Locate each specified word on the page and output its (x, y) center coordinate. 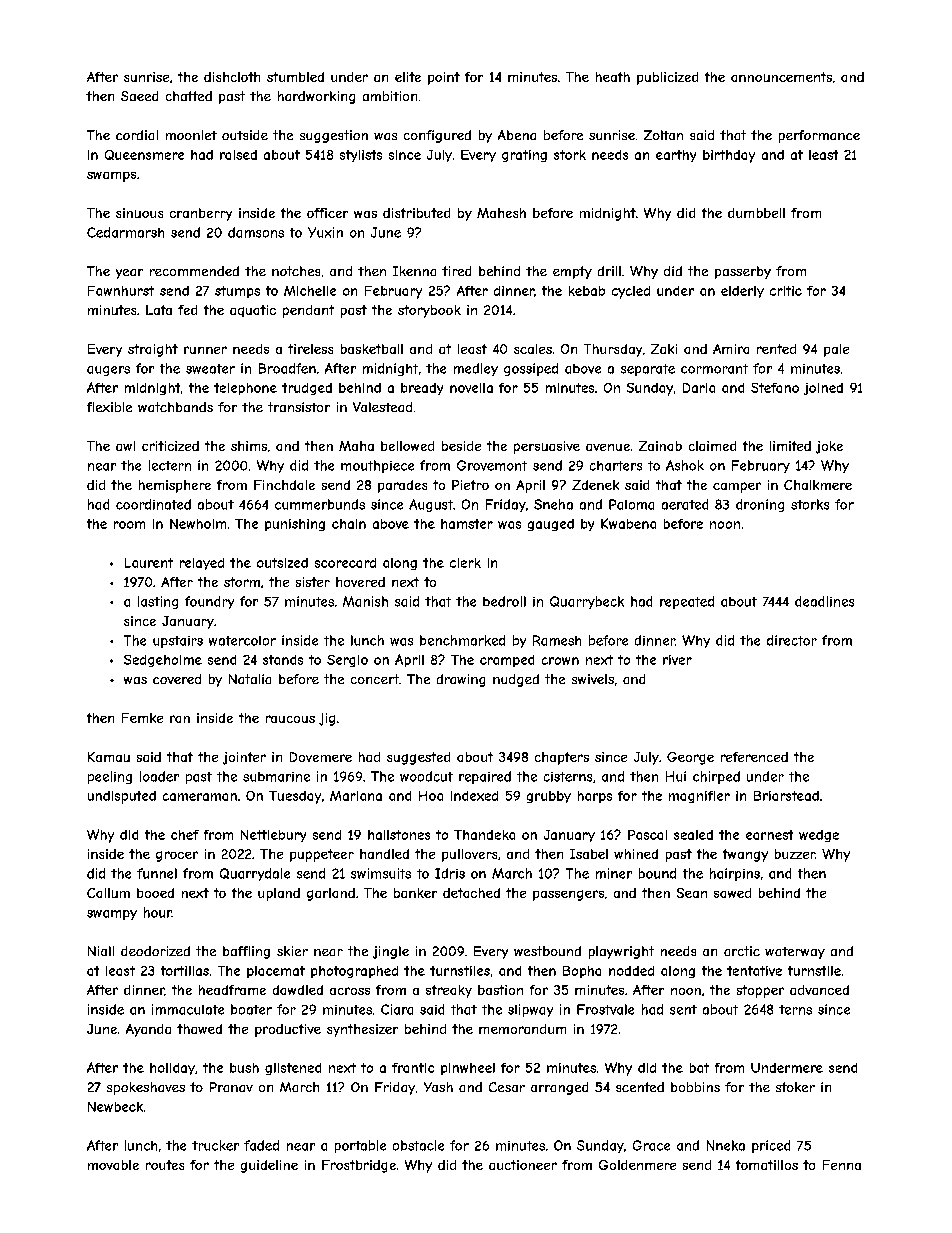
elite (408, 77)
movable (113, 1165)
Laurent (149, 563)
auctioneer (523, 1165)
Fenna (842, 1165)
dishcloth (232, 77)
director (792, 640)
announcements (781, 77)
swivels (593, 679)
